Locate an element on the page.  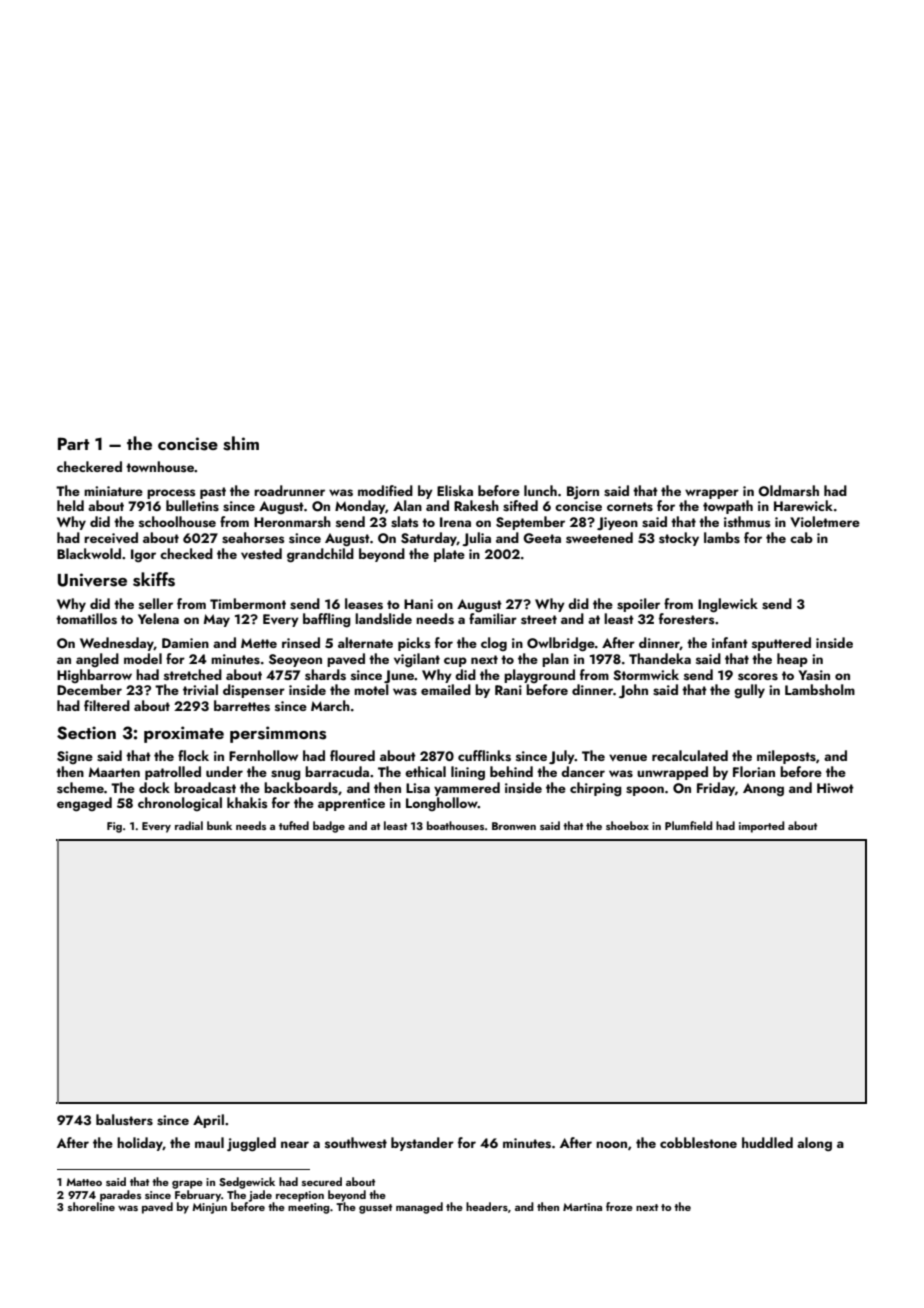
April is located at coordinates (208, 1121).
